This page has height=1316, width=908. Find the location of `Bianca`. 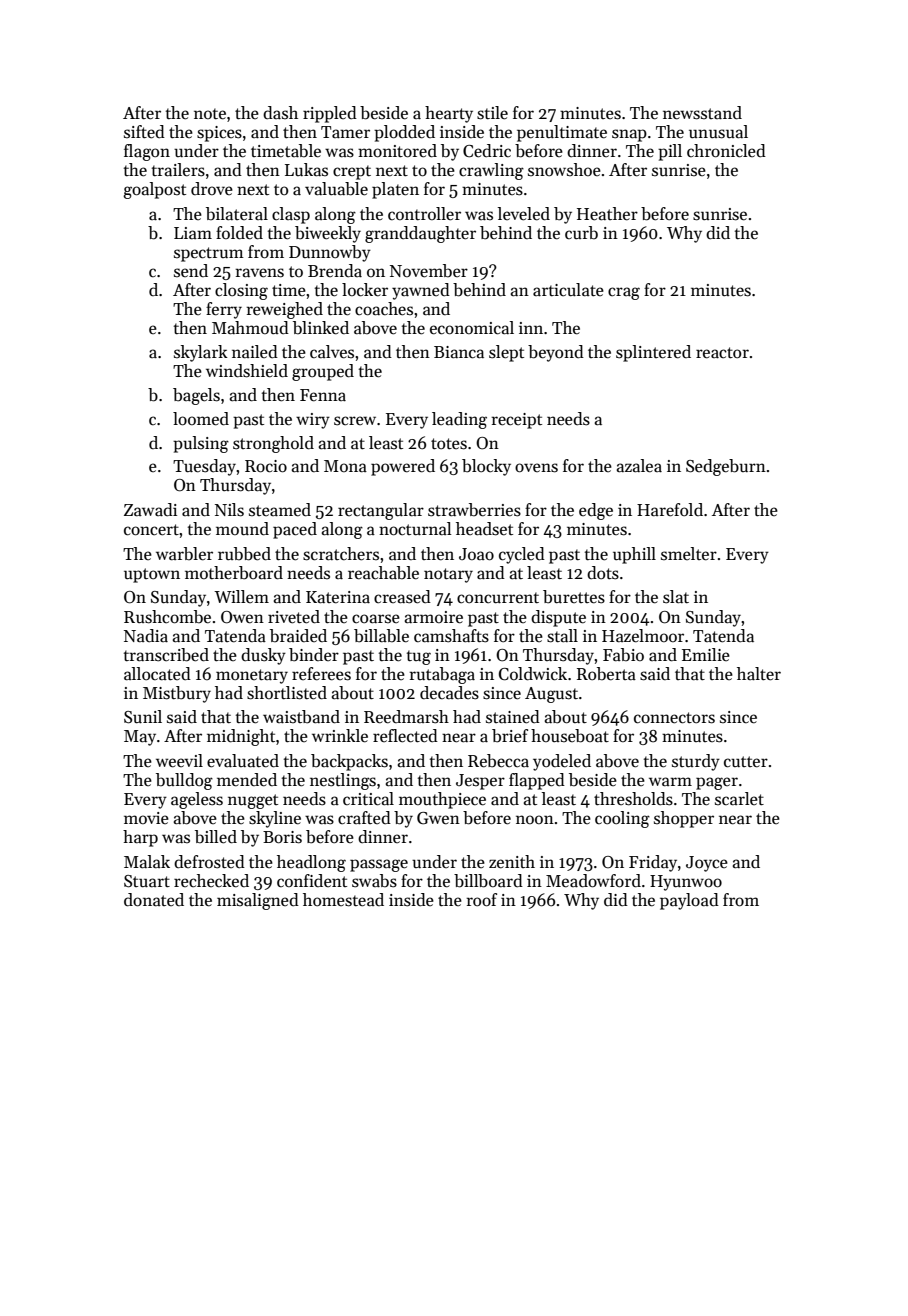

Bianca is located at coordinates (459, 352).
